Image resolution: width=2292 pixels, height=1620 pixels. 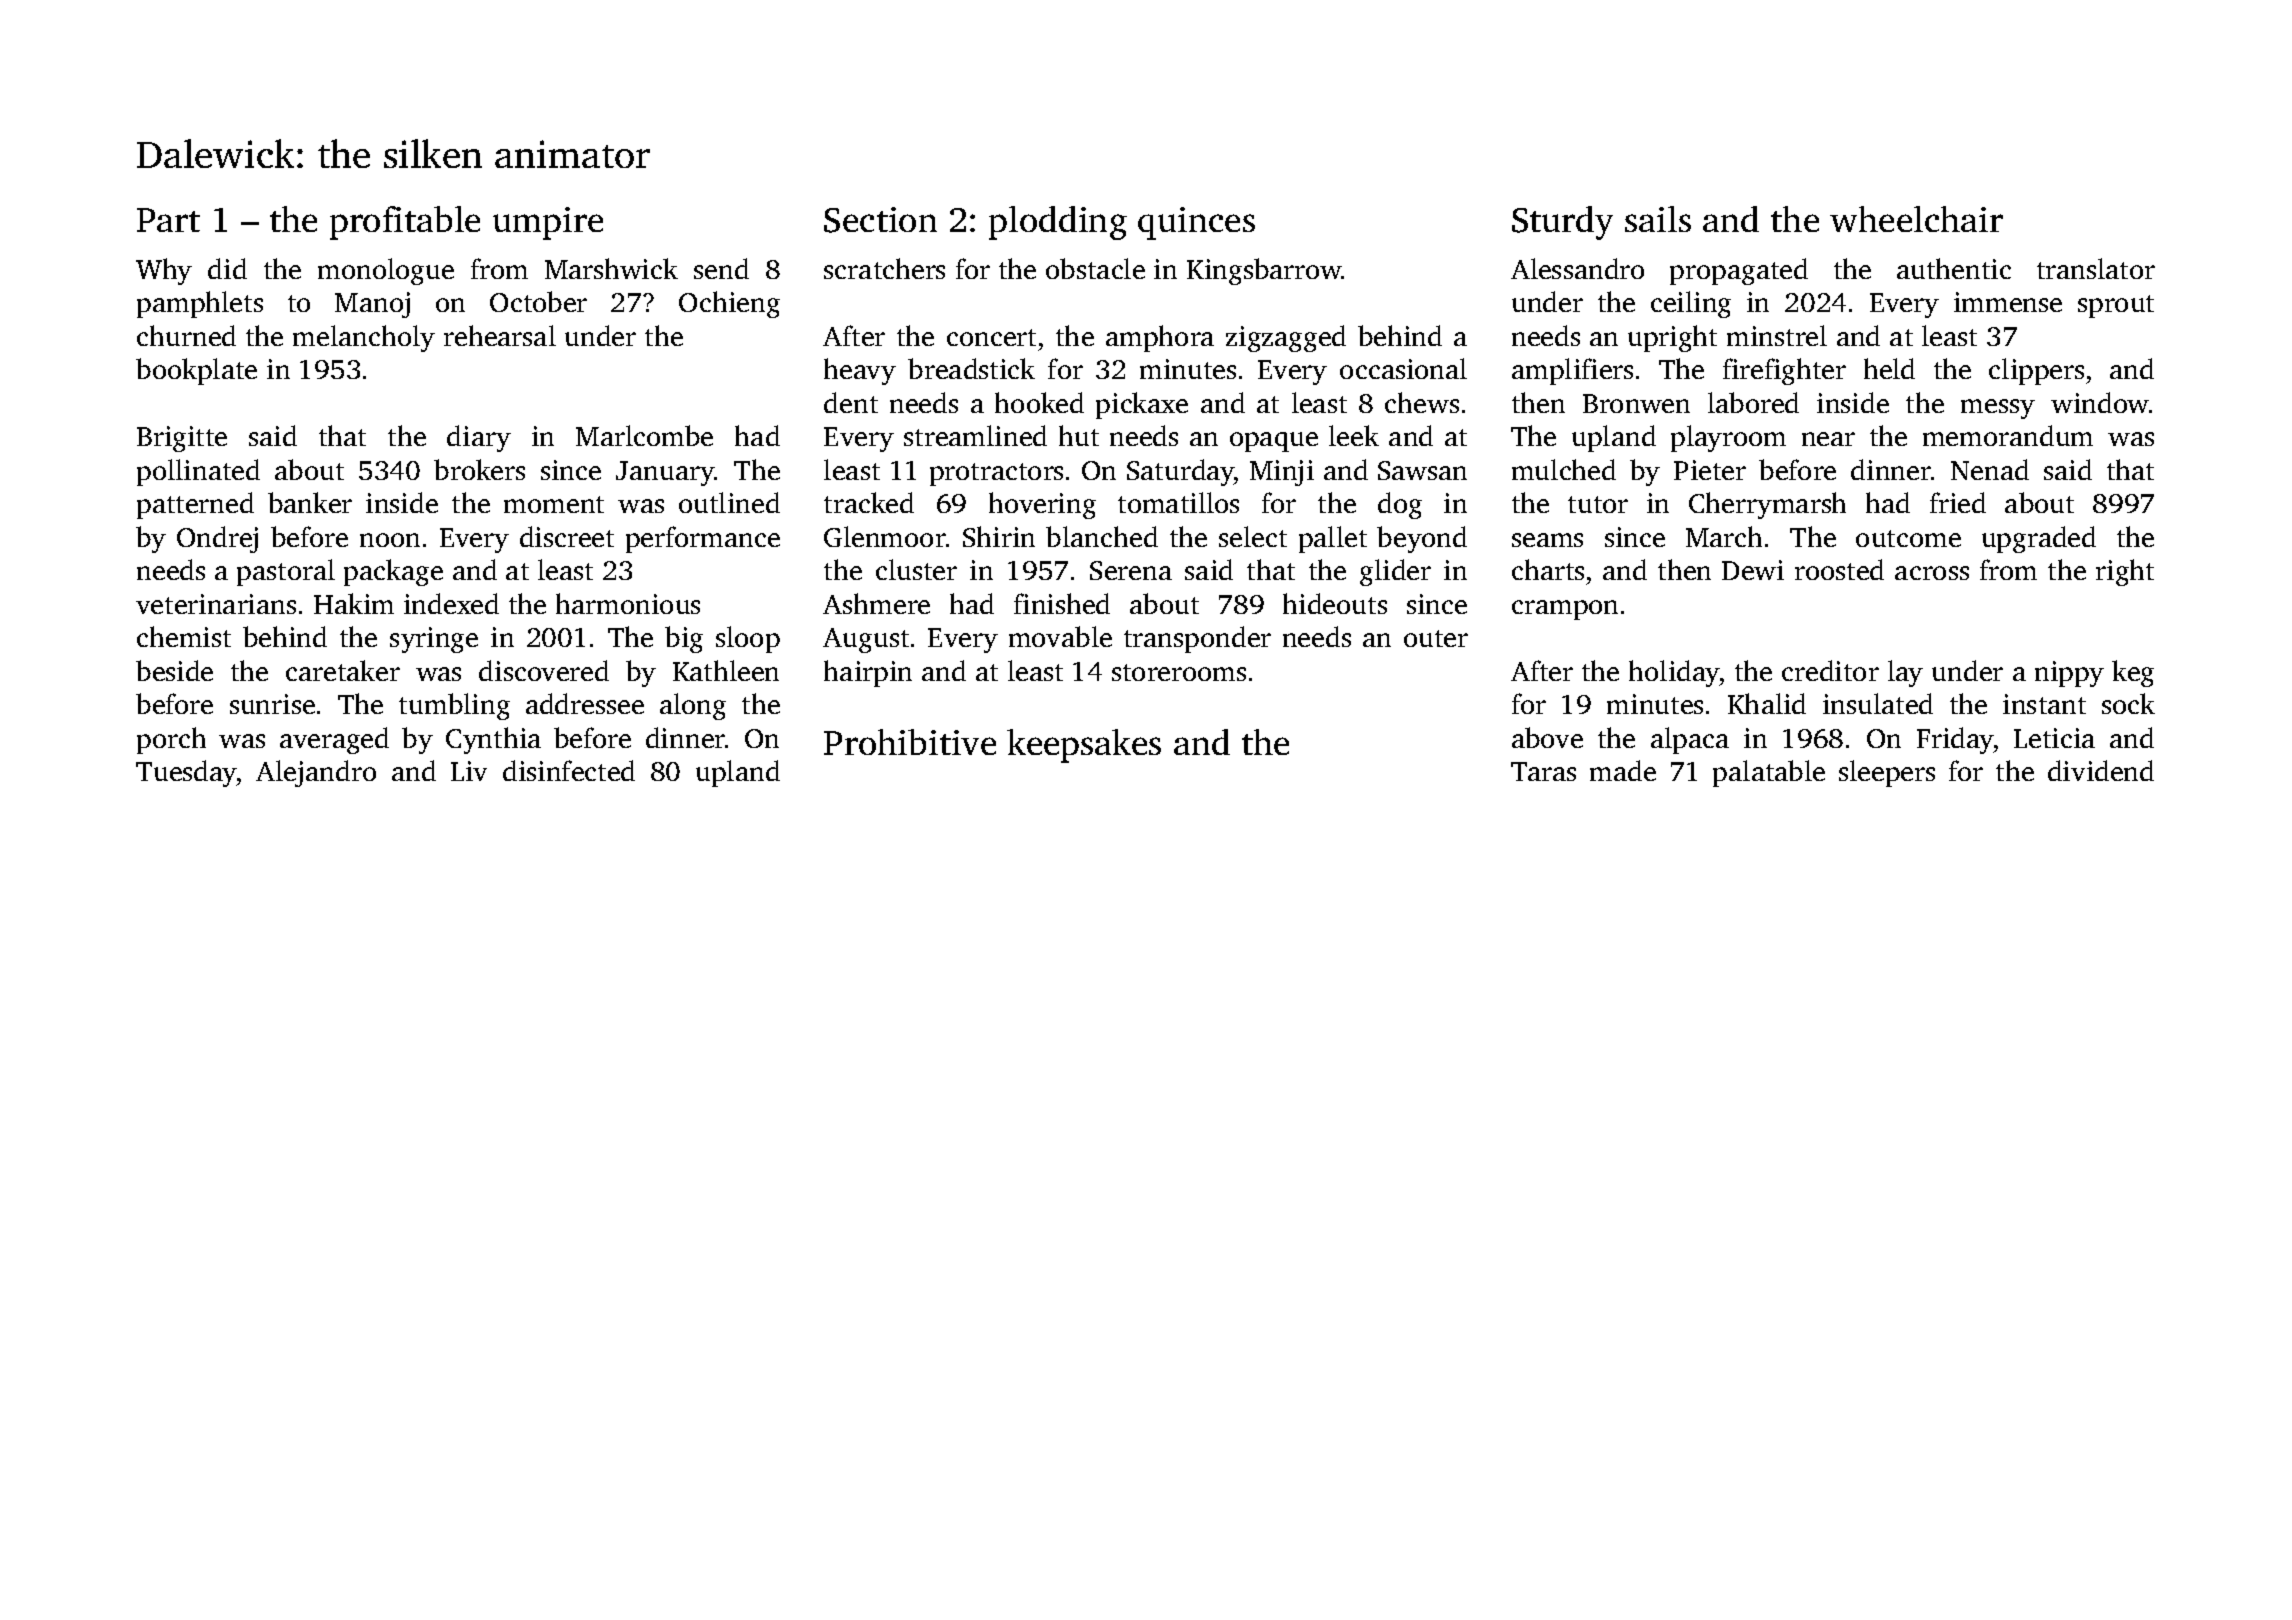 I want to click on chemist, so click(x=184, y=636).
